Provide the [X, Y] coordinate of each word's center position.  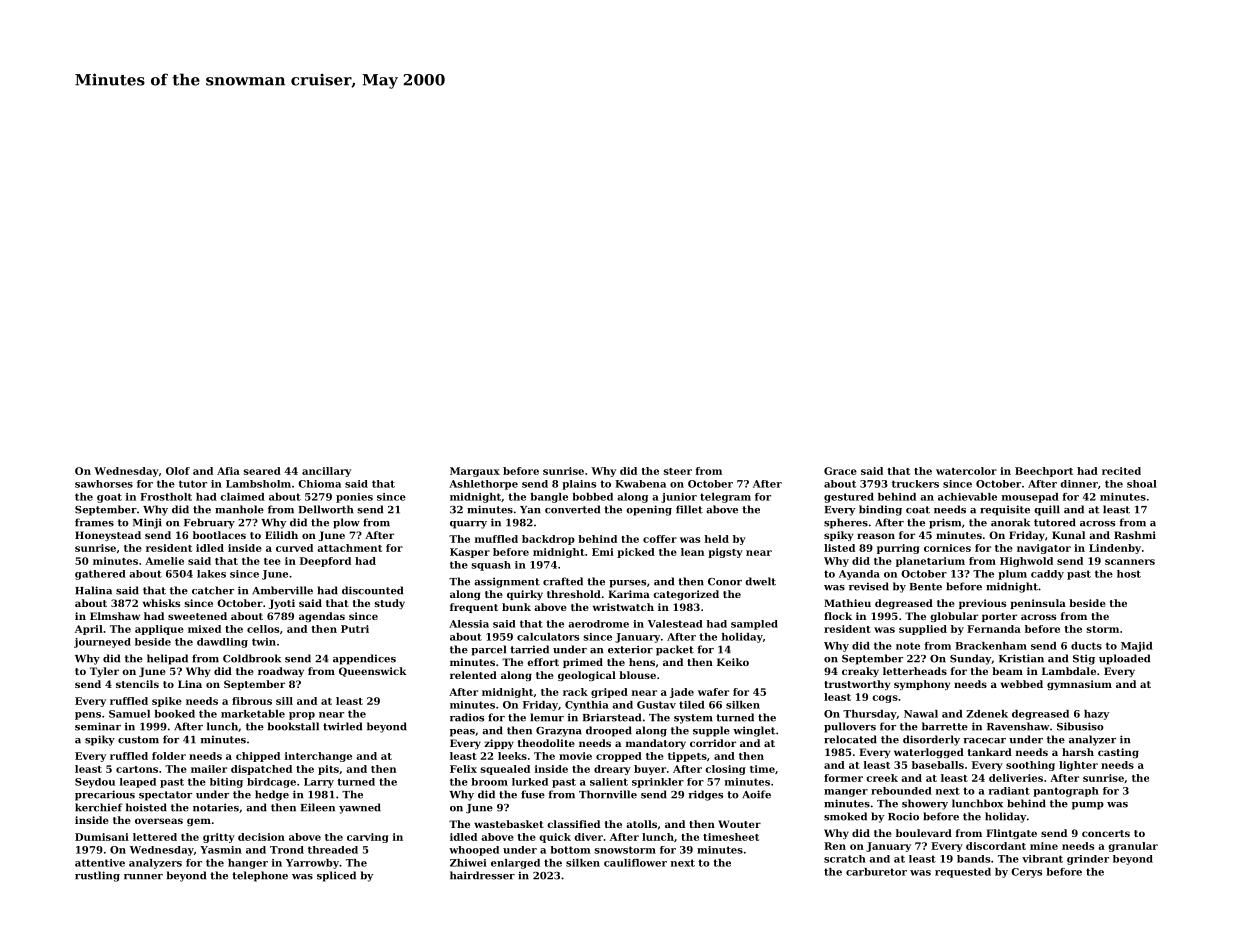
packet [675, 650]
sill [284, 701]
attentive [100, 863]
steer [678, 471]
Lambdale [1069, 671]
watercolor [966, 471]
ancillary [326, 472]
